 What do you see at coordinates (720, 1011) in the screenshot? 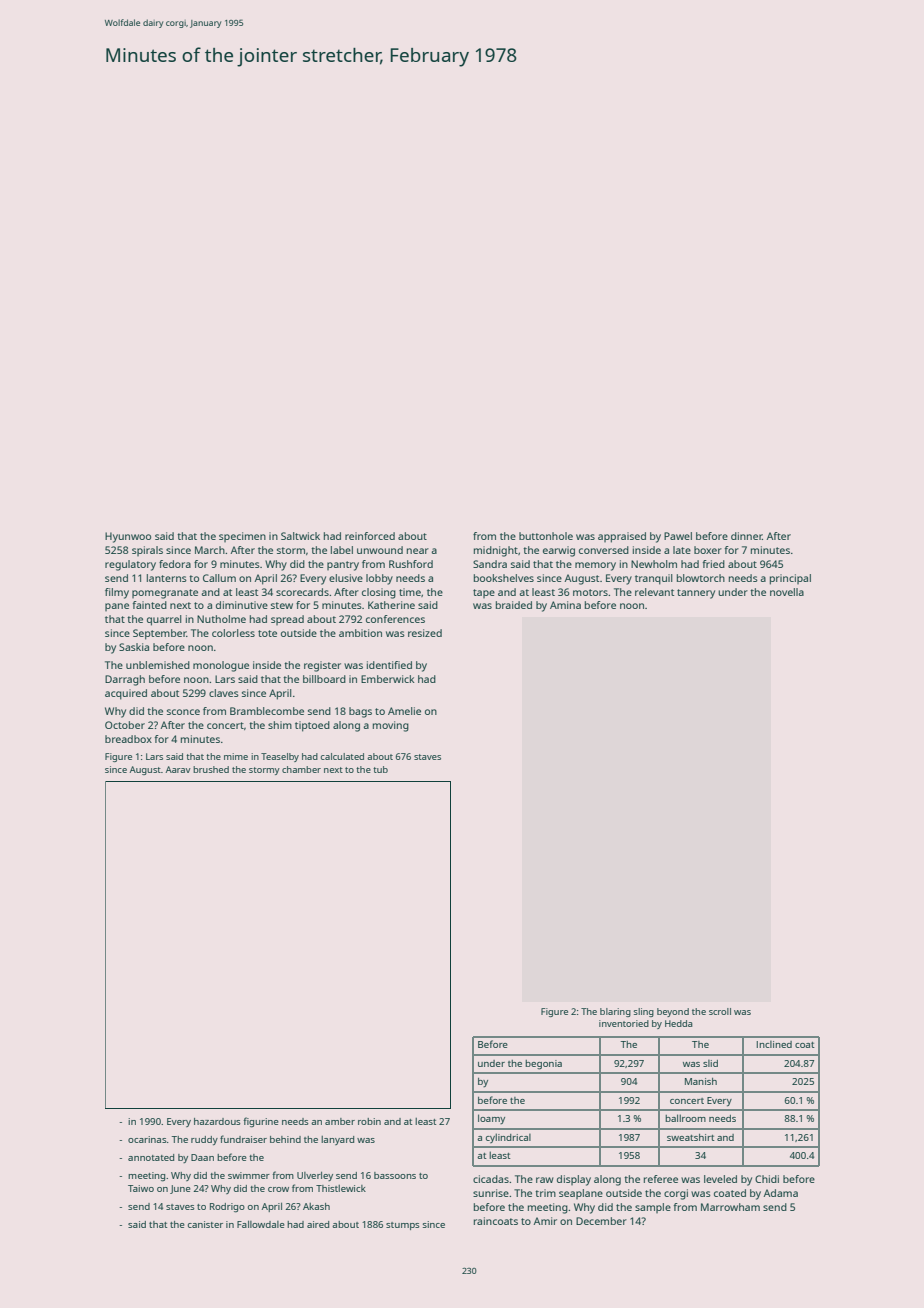
I see `scroll` at bounding box center [720, 1011].
